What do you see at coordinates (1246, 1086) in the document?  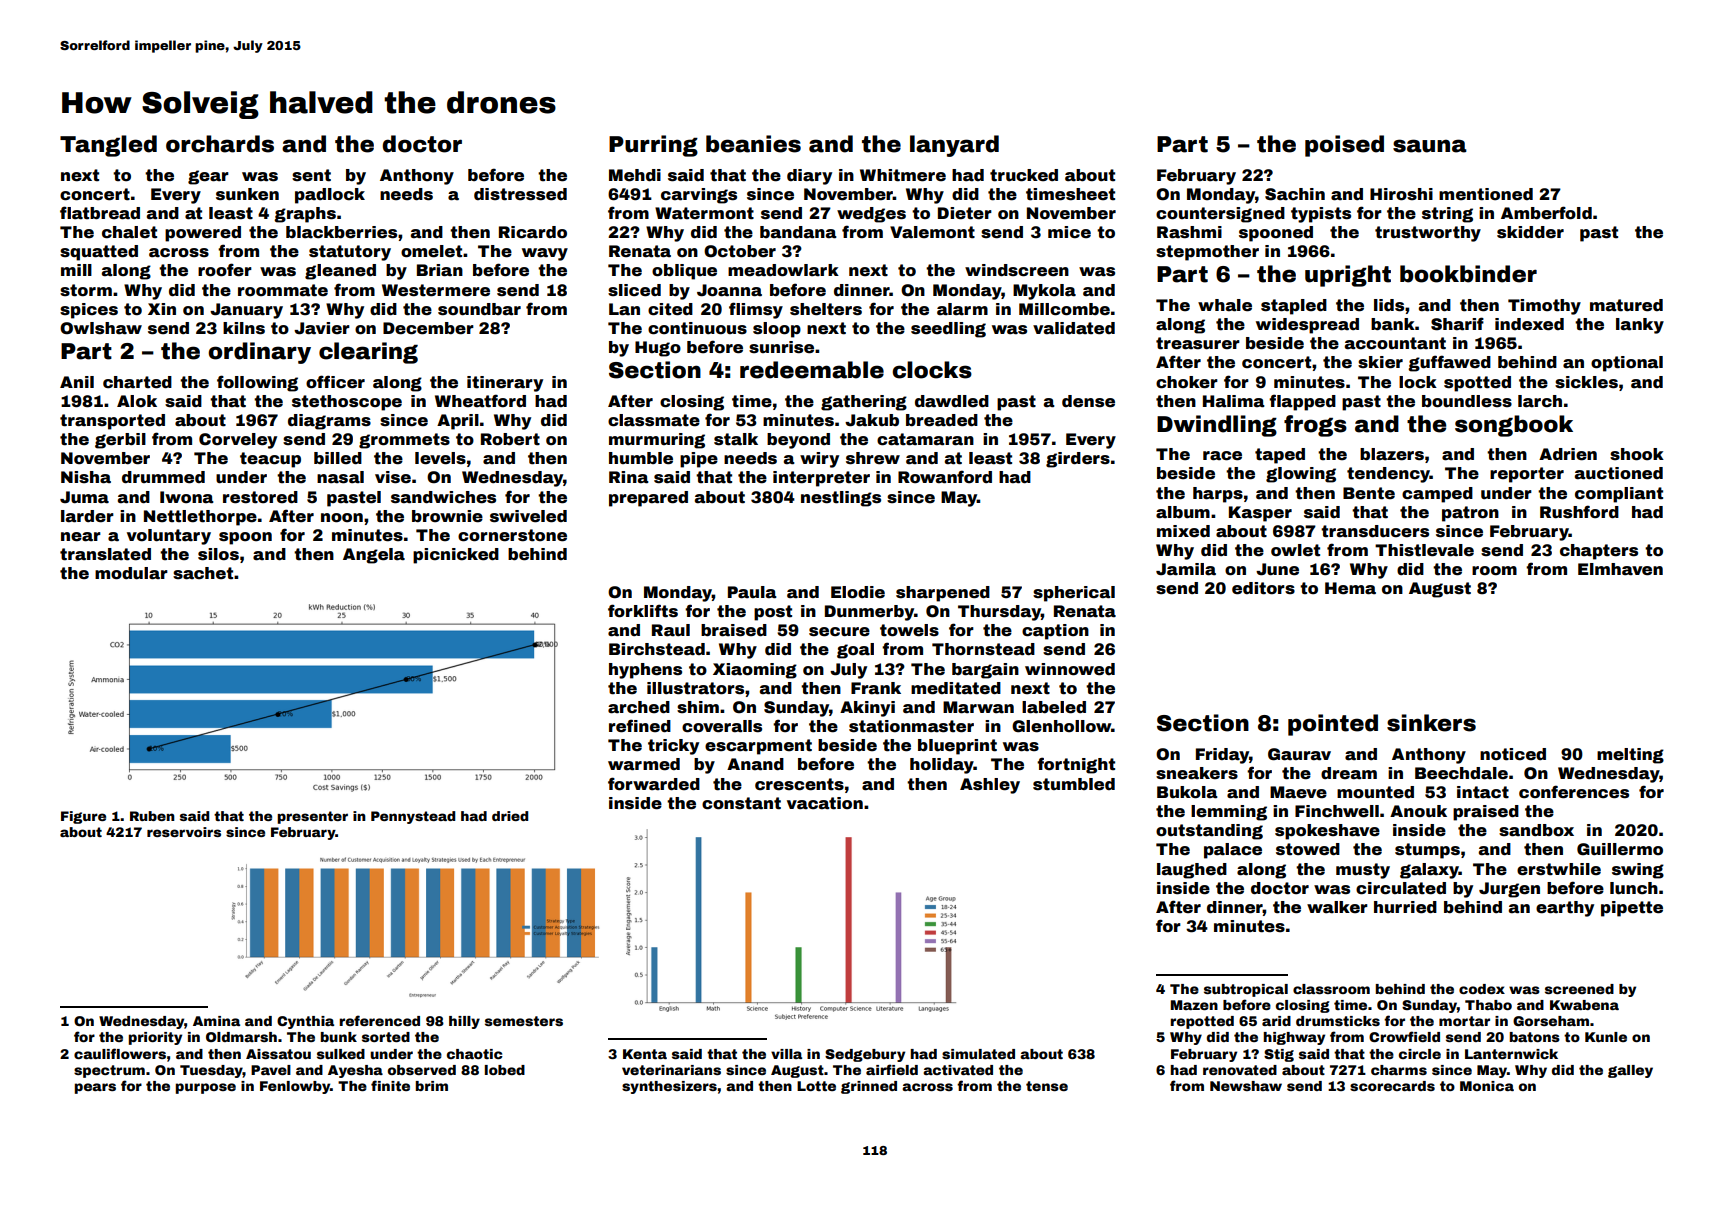 I see `Newshaw` at bounding box center [1246, 1086].
